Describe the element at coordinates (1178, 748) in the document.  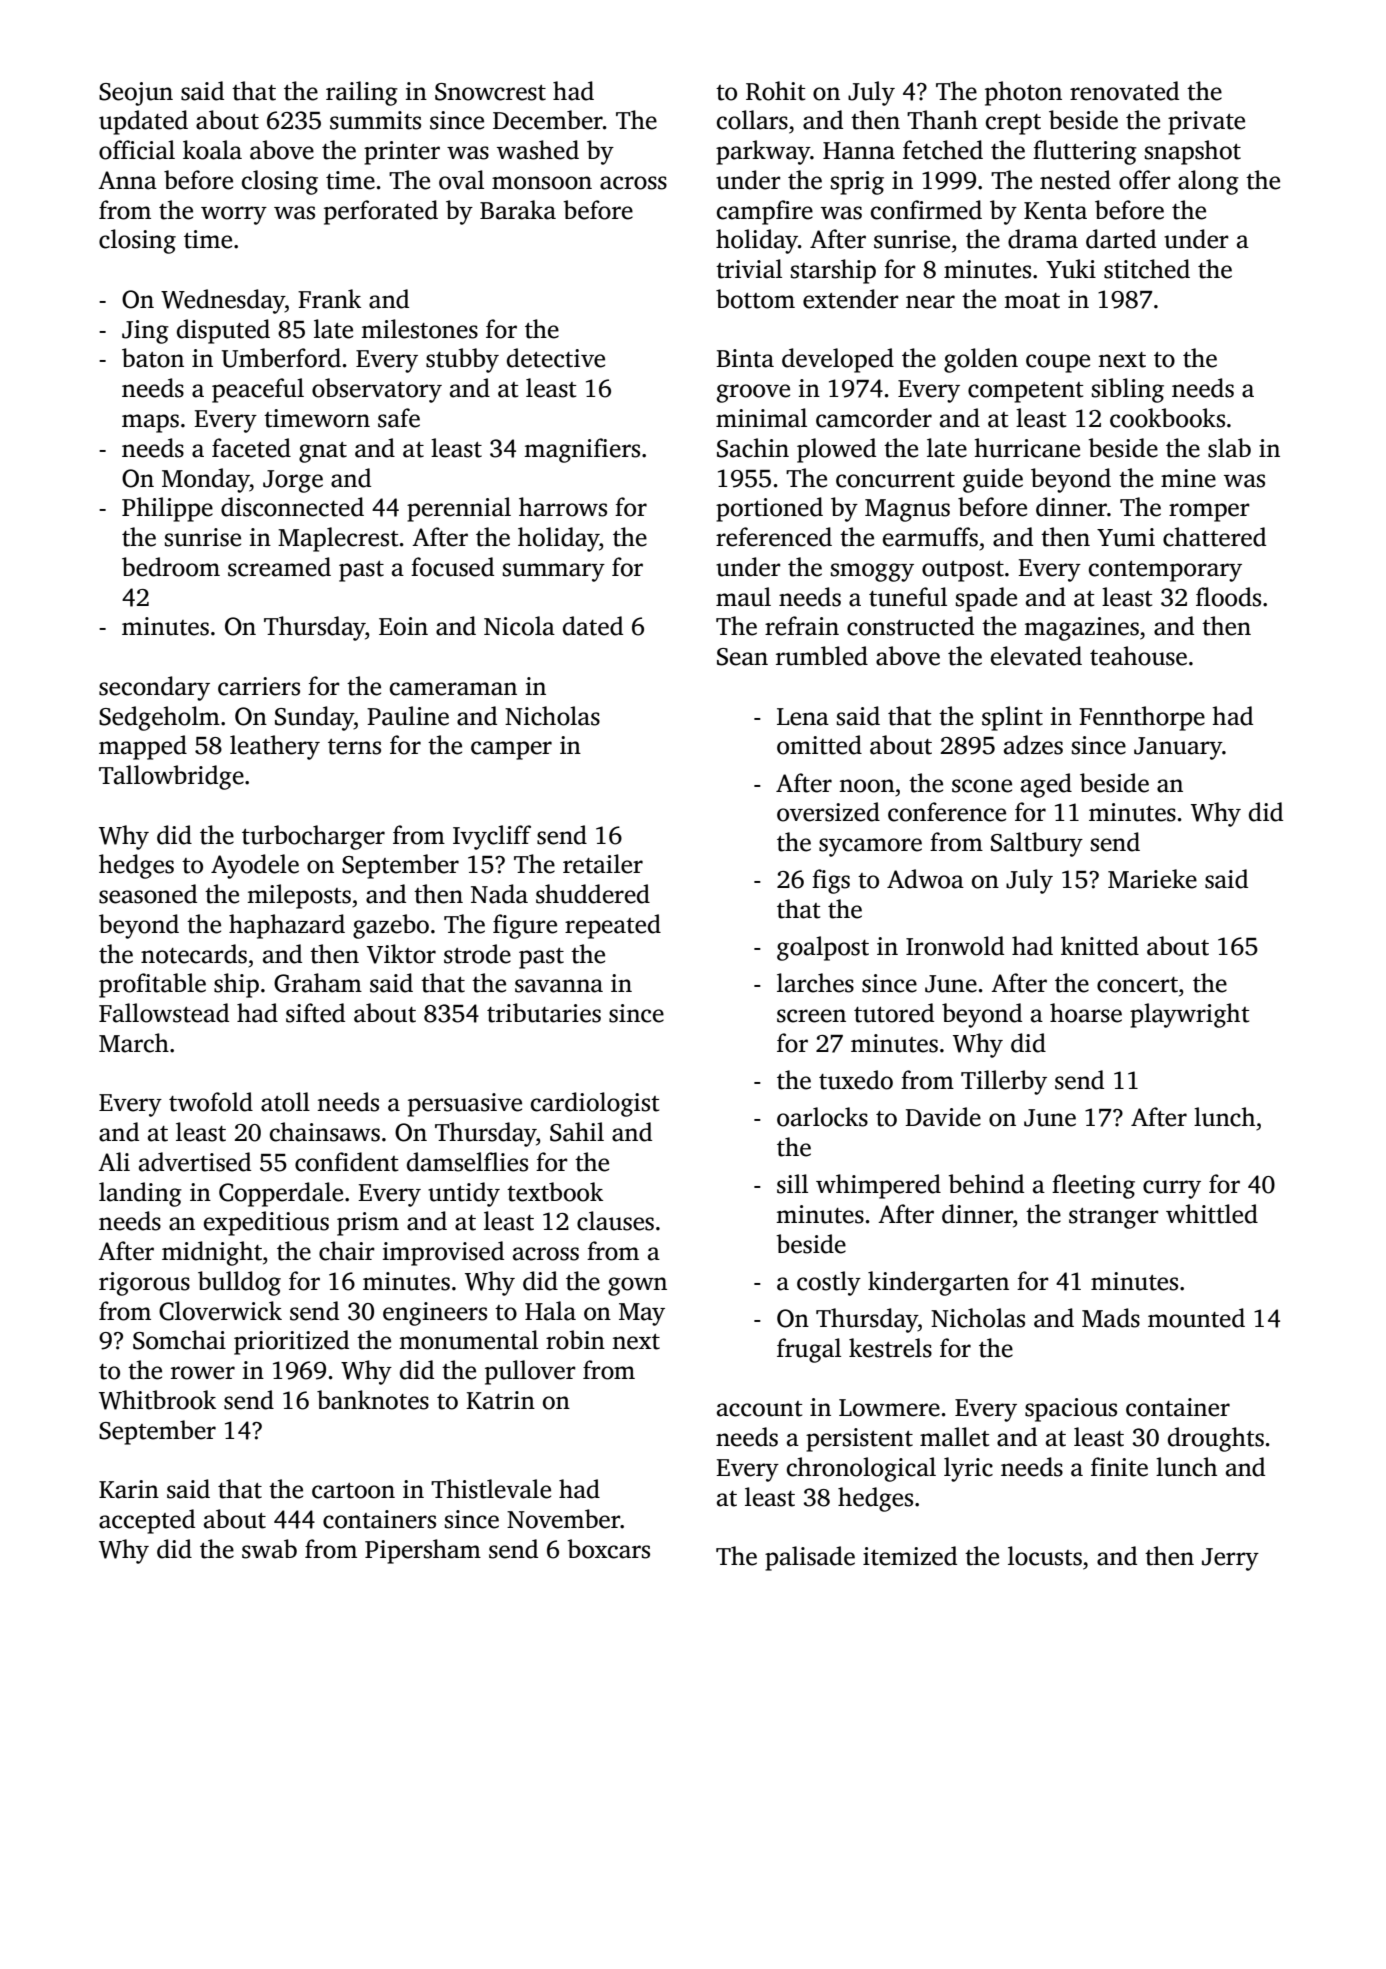
I see `January` at that location.
